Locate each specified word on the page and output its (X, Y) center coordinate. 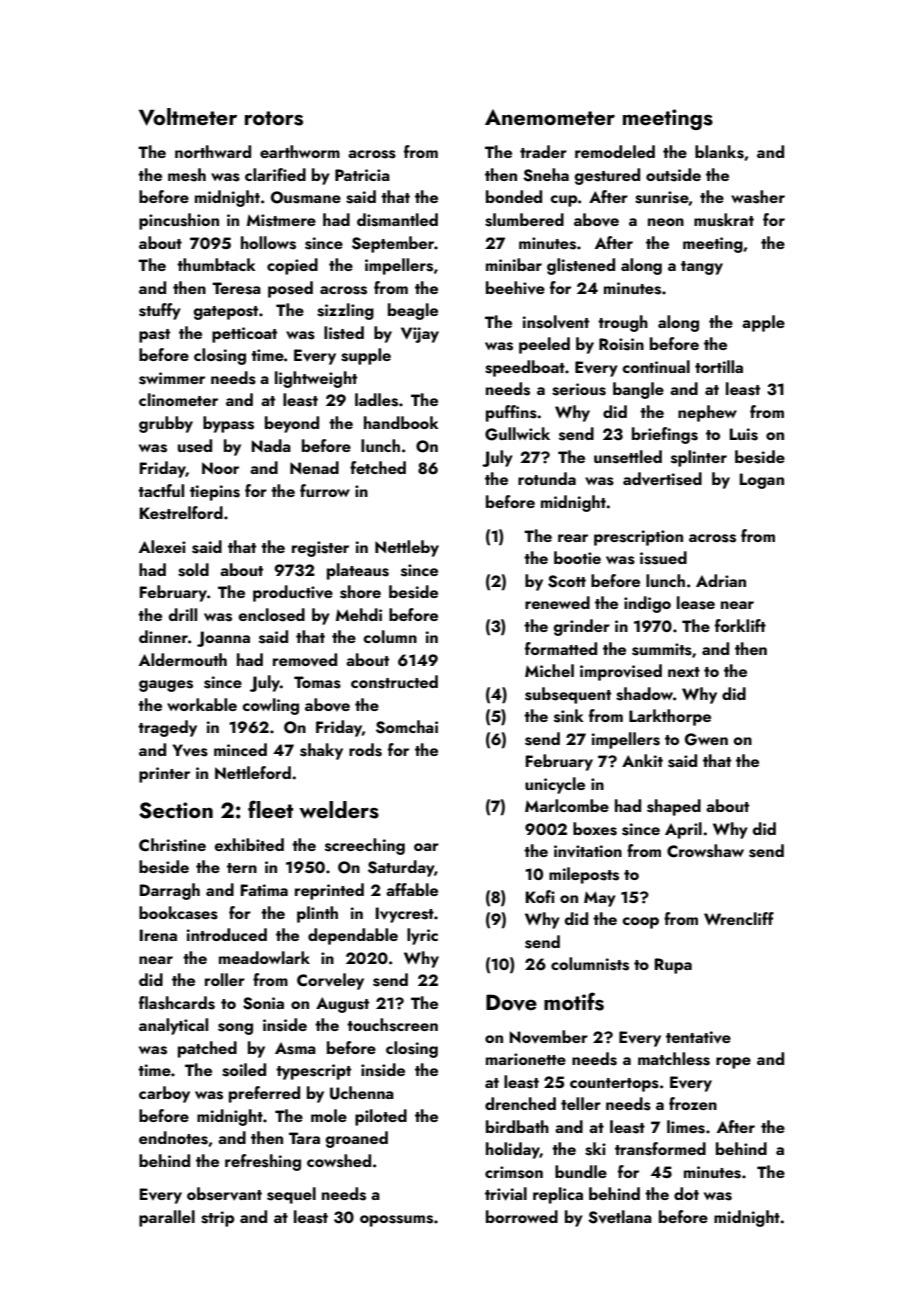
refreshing (263, 1162)
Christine (172, 845)
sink (569, 716)
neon (666, 222)
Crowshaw (705, 851)
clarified (275, 174)
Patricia (362, 175)
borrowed (522, 1216)
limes (686, 1127)
